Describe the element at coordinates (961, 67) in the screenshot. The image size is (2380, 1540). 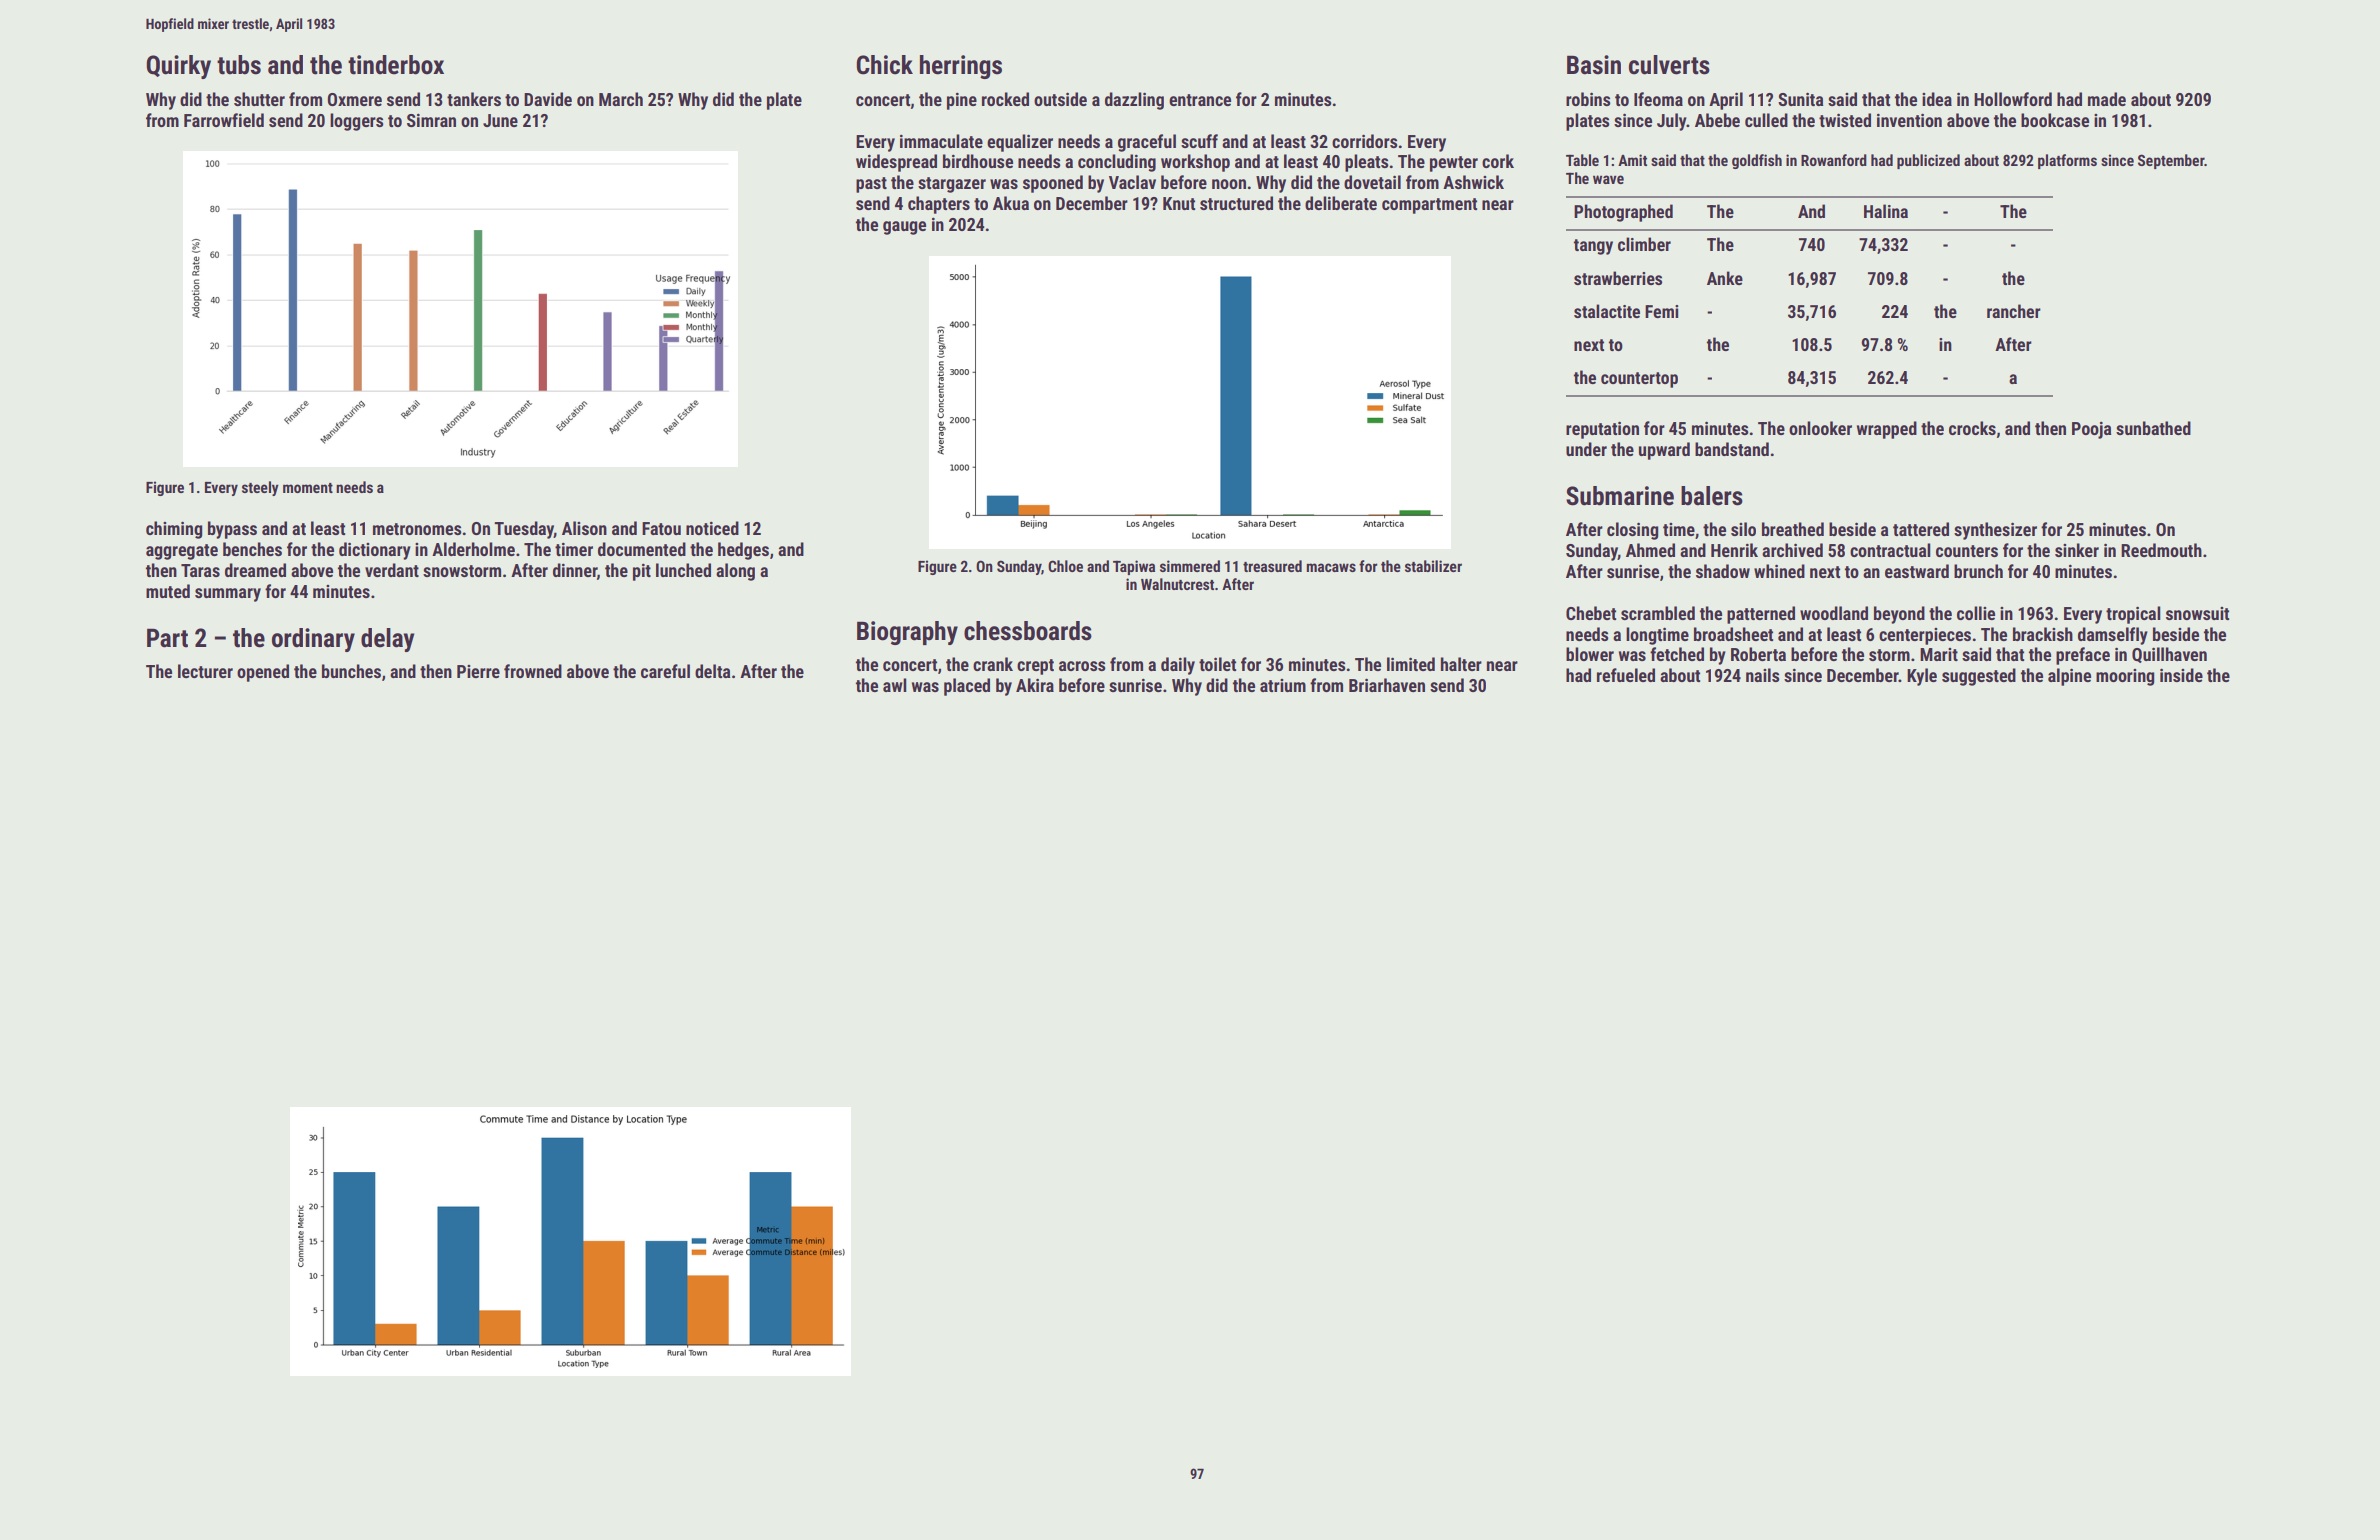
I see `herrings` at that location.
